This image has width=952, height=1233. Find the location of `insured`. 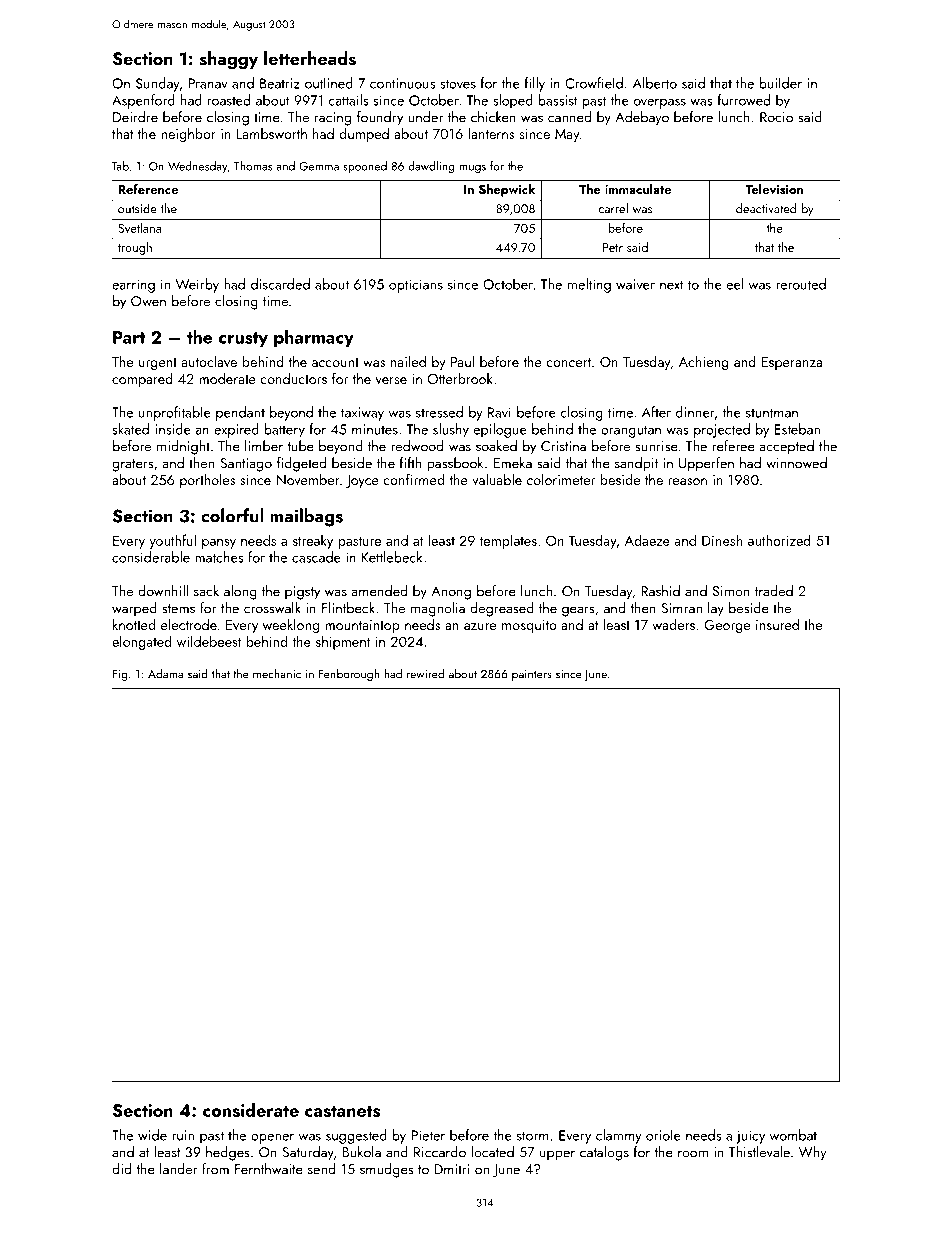

insured is located at coordinates (777, 624).
